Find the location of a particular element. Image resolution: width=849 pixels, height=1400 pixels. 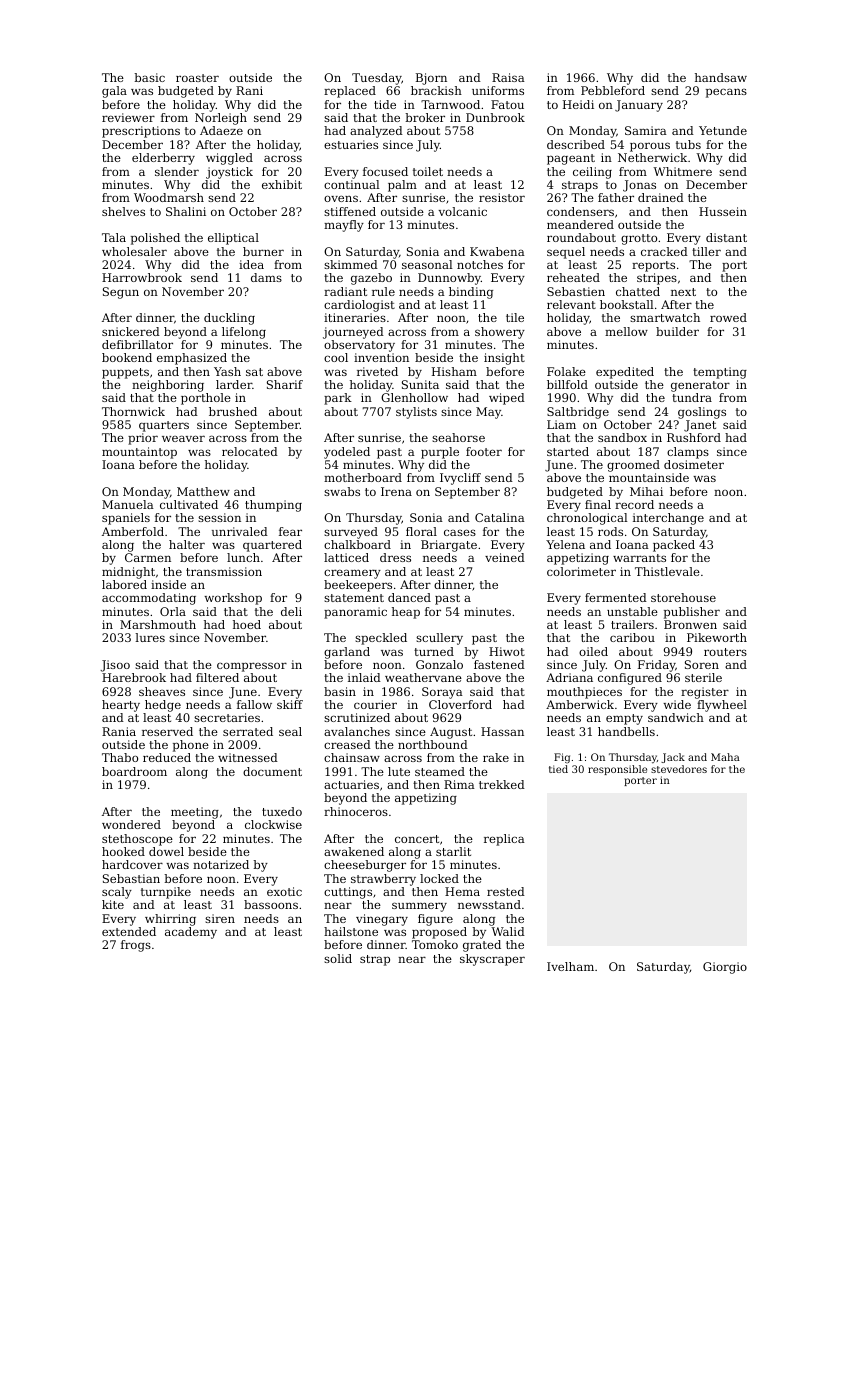

labored is located at coordinates (124, 584).
